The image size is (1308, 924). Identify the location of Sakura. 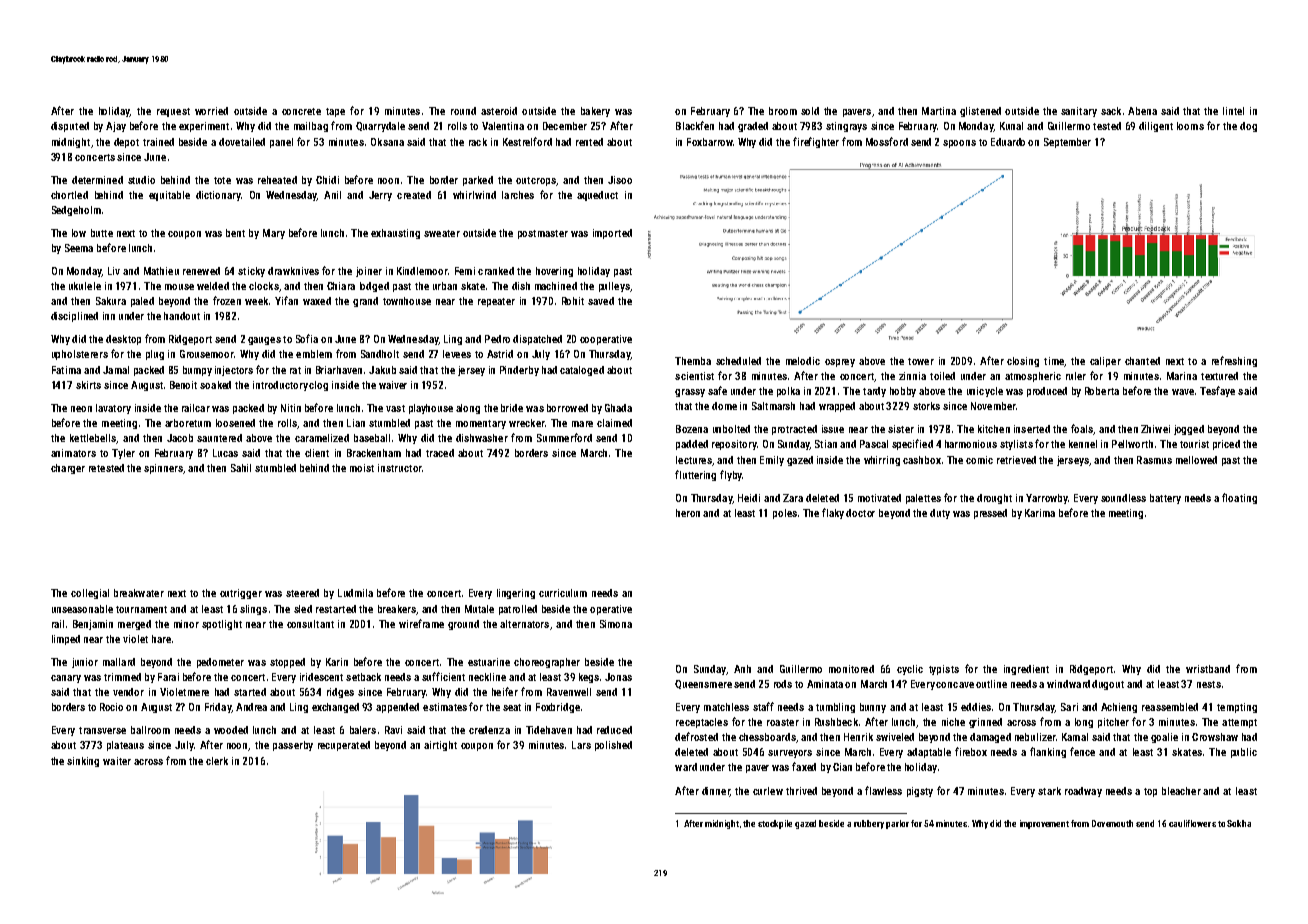
(111, 301).
